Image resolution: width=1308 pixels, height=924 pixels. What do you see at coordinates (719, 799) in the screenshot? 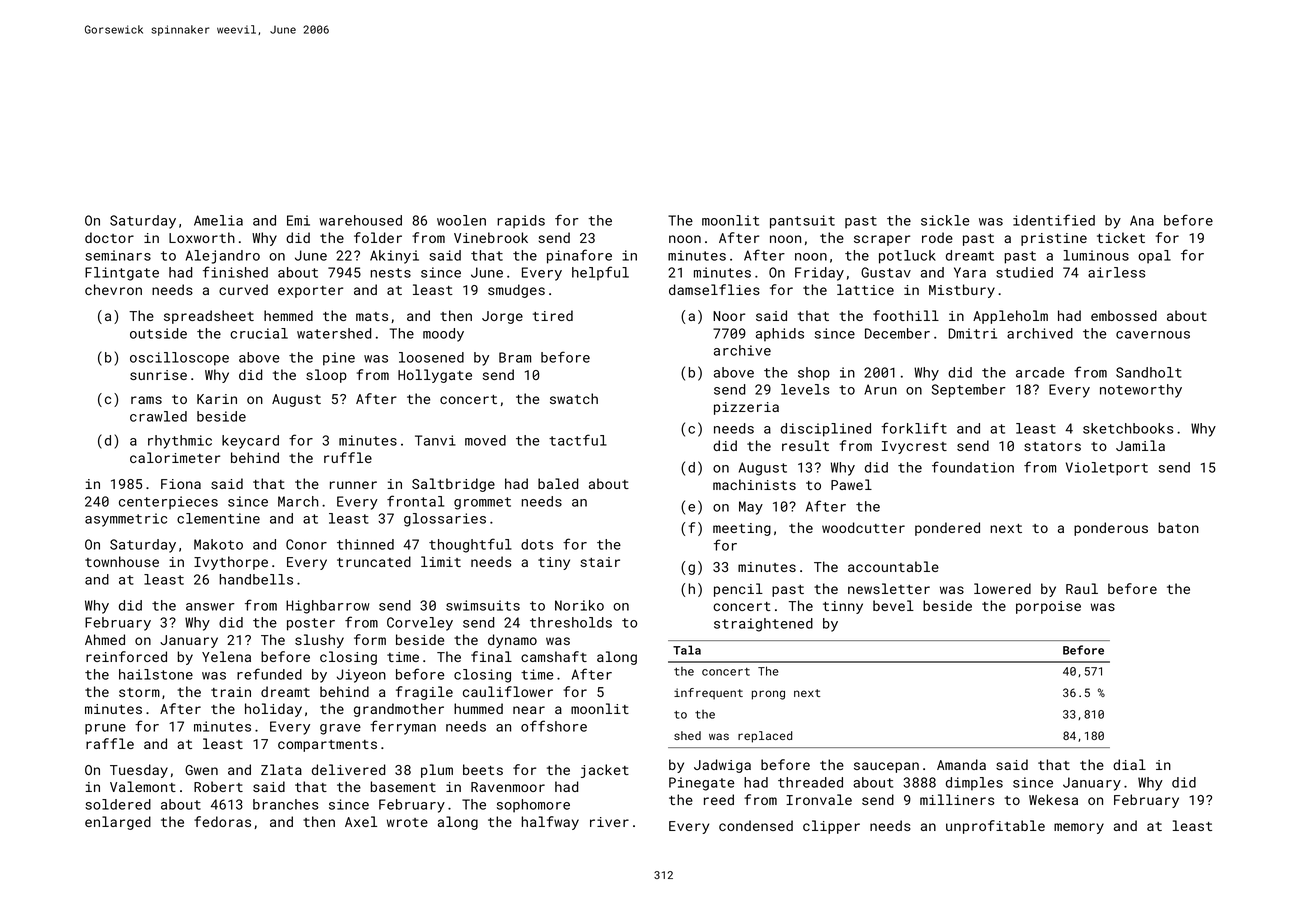
I see `reed` at bounding box center [719, 799].
